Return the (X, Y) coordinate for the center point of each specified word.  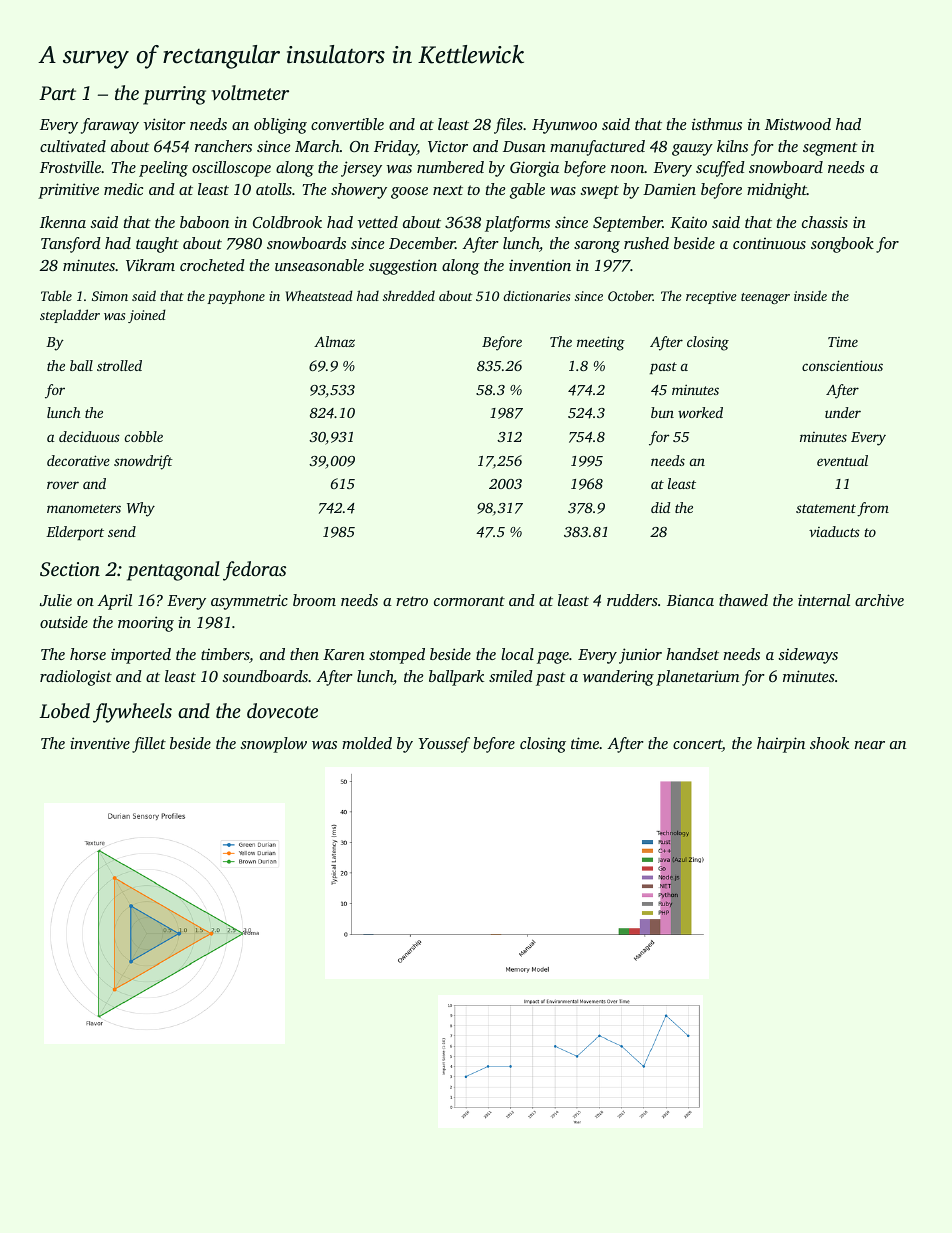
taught (157, 245)
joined (147, 316)
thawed (743, 600)
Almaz (334, 341)
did (661, 507)
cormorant (469, 601)
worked (700, 412)
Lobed (64, 710)
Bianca (690, 600)
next (448, 190)
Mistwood (798, 124)
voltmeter (250, 92)
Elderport (75, 533)
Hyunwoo (564, 126)
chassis (825, 222)
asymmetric (249, 602)
